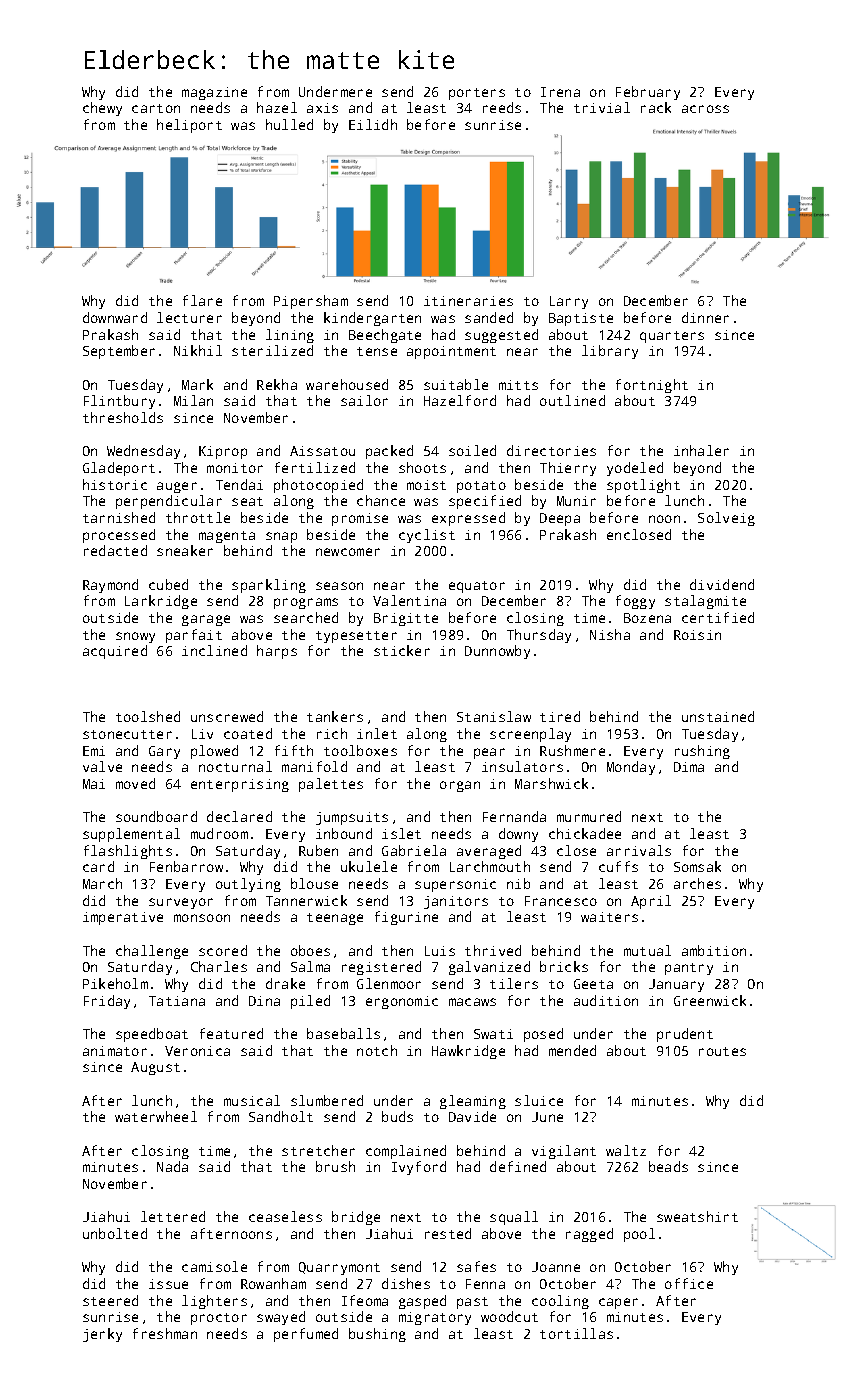 The width and height of the screenshot is (849, 1400). Describe the element at coordinates (214, 93) in the screenshot. I see `magazine` at that location.
